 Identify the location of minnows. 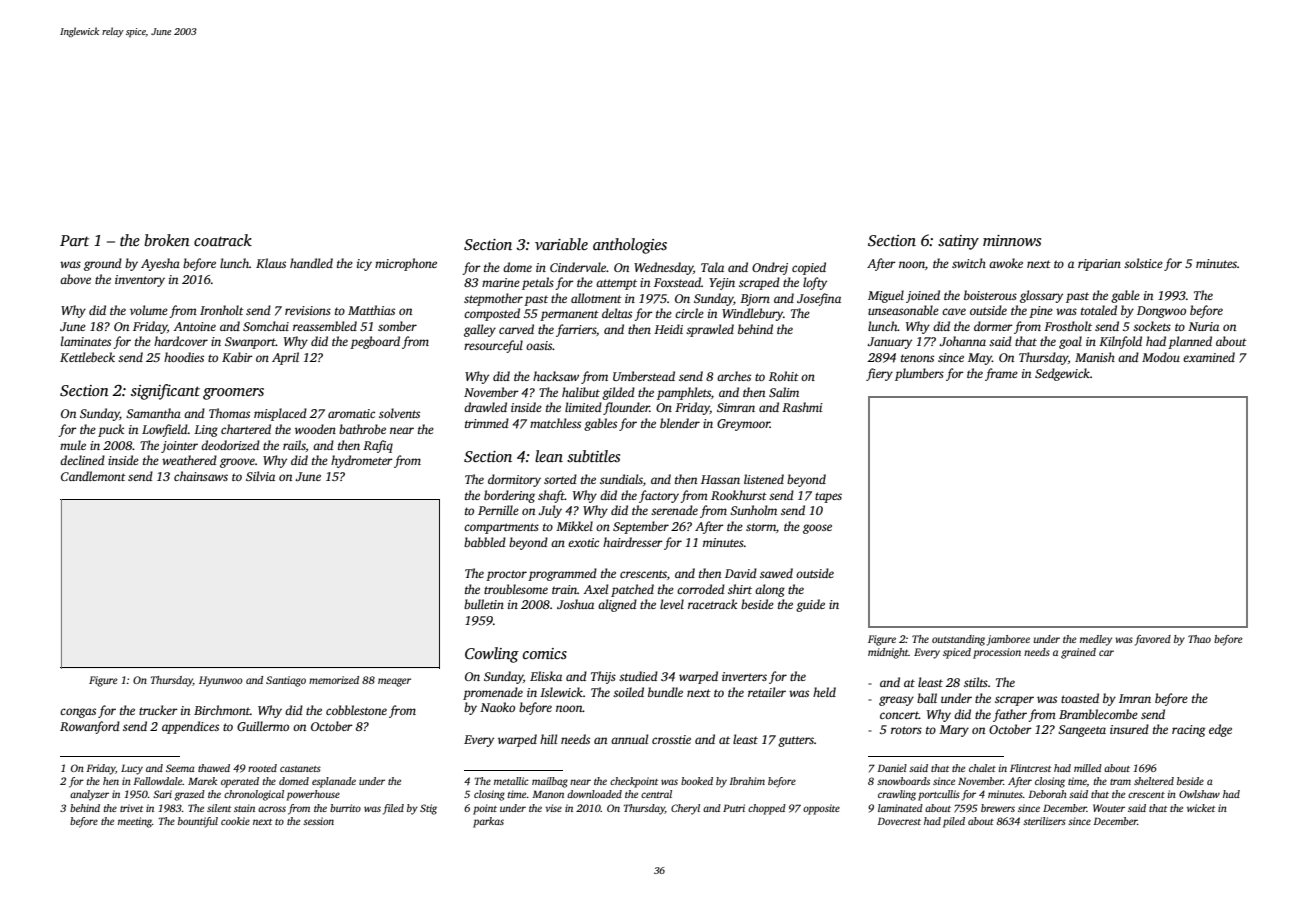
(1012, 240).
